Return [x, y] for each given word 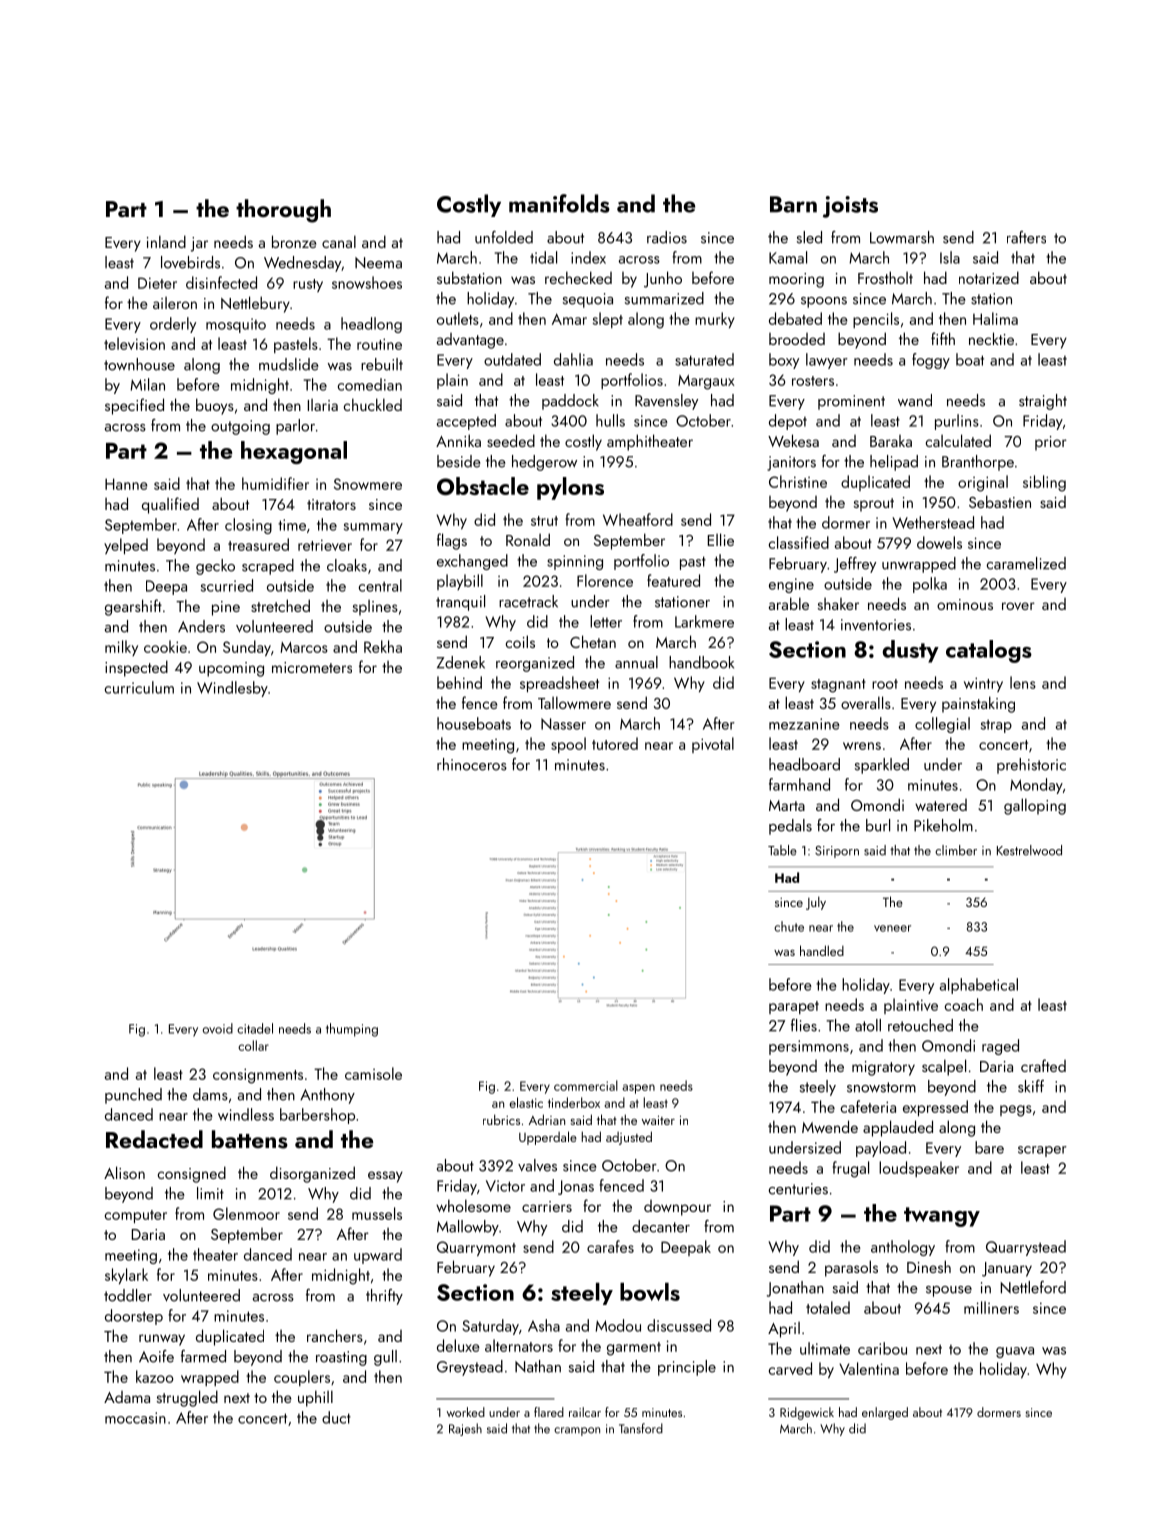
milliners [991, 1307]
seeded [511, 440]
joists [850, 207]
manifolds [559, 203]
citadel [255, 1028]
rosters [813, 381]
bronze [294, 241]
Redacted [154, 1139]
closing [248, 526]
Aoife [156, 1356]
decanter [661, 1226]
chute [789, 926]
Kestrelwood [1029, 850]
